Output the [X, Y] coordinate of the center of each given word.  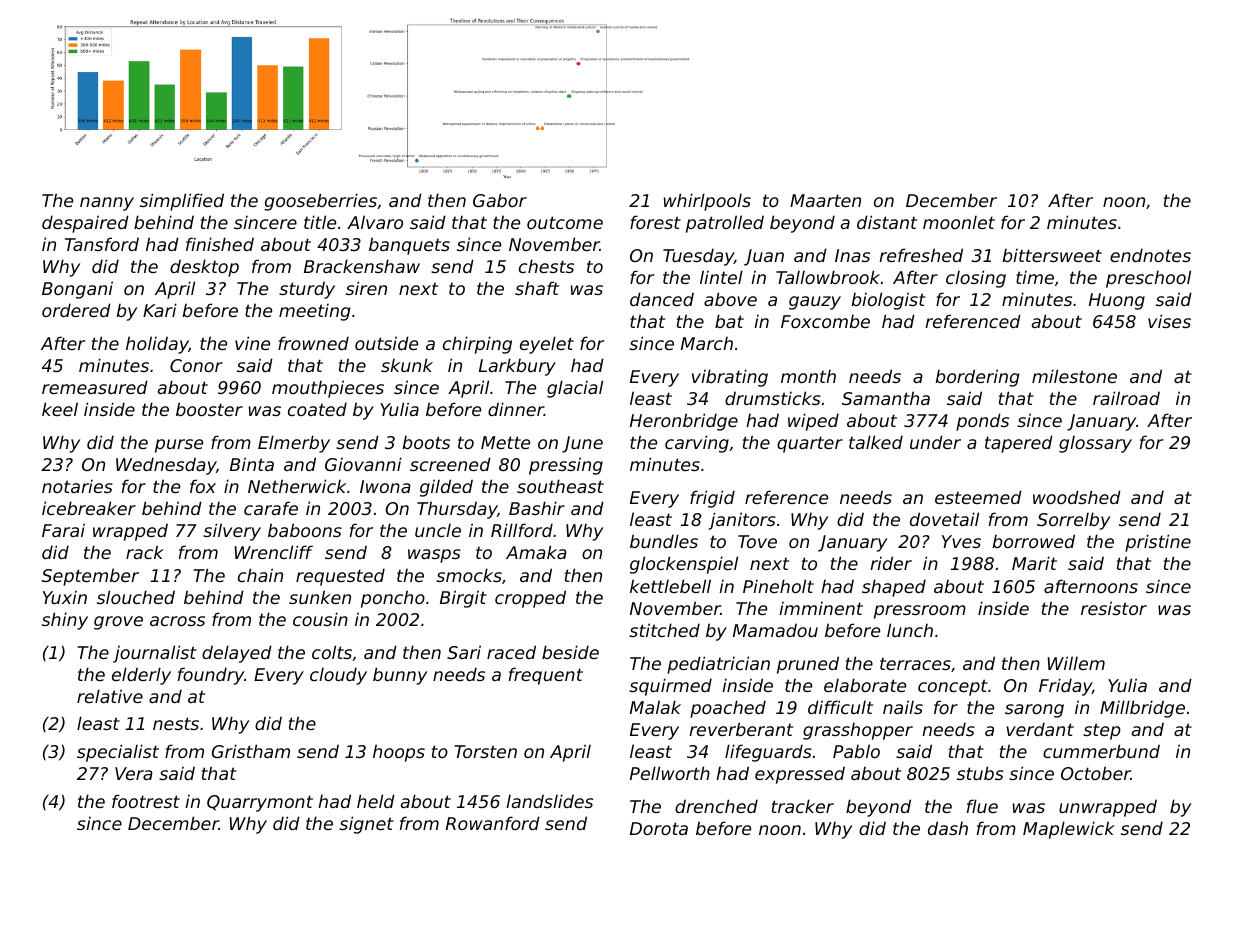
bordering [977, 378]
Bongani [77, 290]
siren [366, 288]
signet [366, 825]
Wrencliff [274, 552]
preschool [1148, 279]
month [808, 376]
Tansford [102, 244]
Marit [1034, 563]
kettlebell [670, 586]
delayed [237, 654]
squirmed [670, 687]
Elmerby [294, 444]
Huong [1117, 301]
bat [729, 321]
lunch [910, 630]
